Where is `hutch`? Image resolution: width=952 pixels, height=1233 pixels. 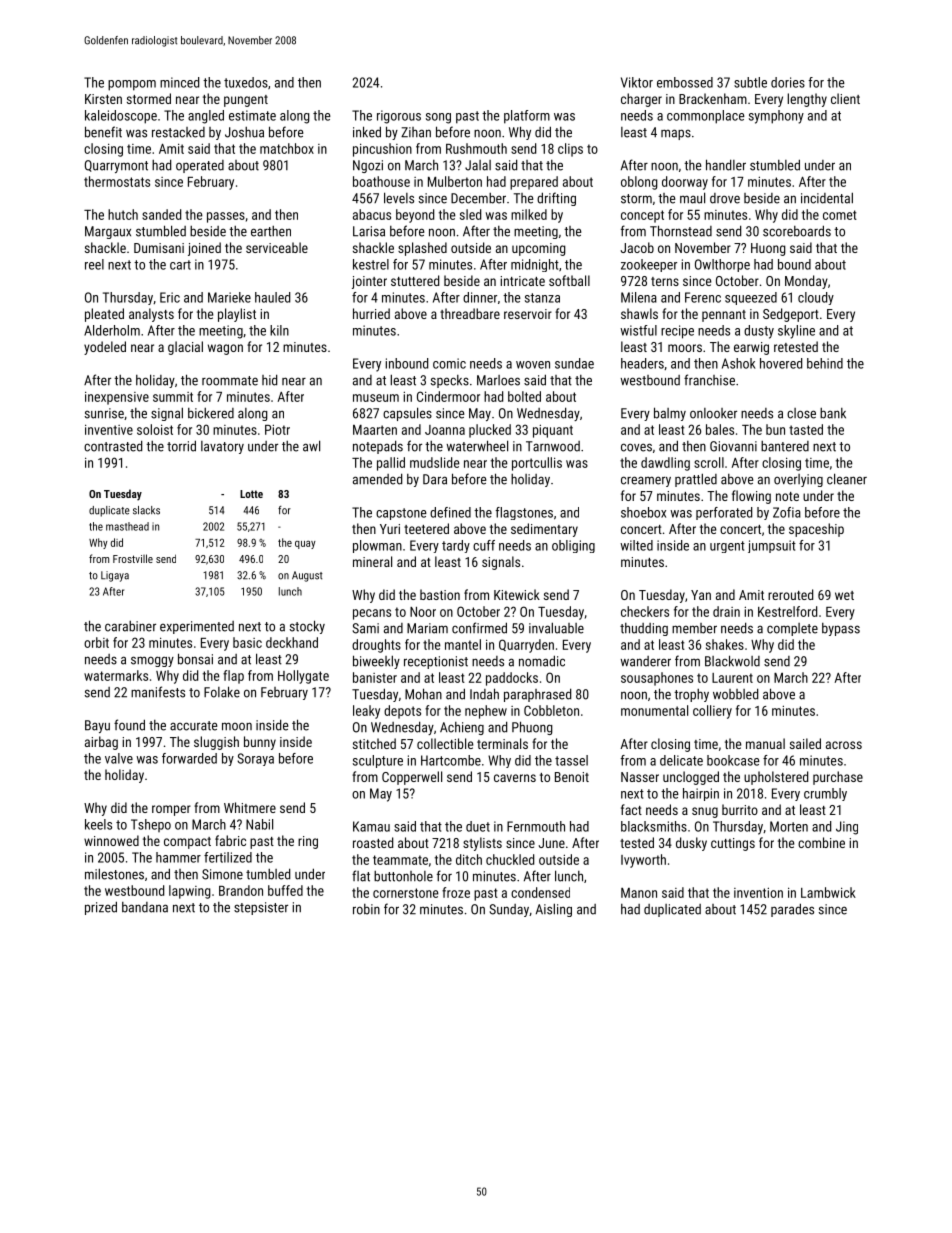 hutch is located at coordinates (123, 214).
